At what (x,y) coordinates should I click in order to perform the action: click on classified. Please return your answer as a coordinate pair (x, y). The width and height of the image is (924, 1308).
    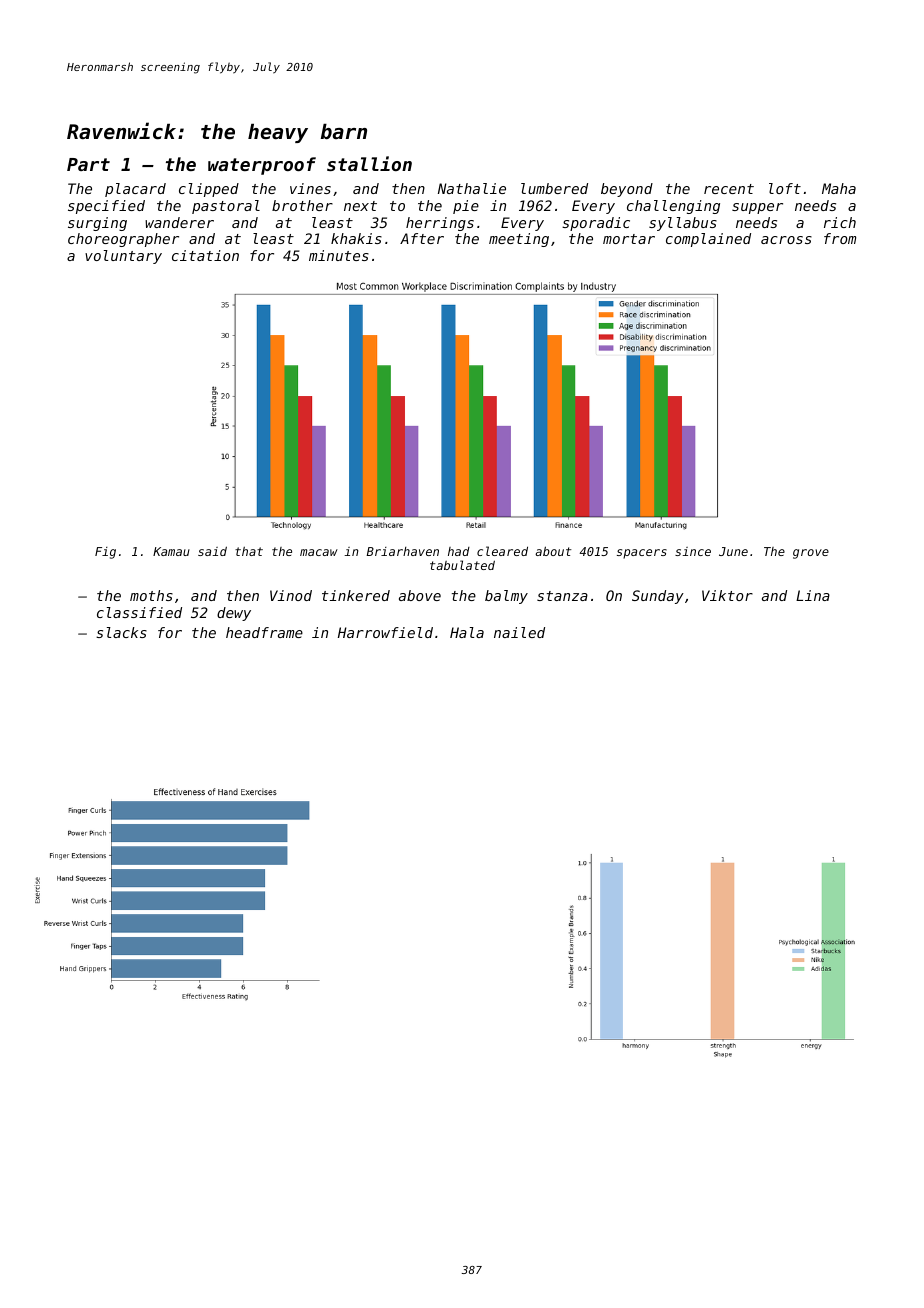
    Looking at the image, I should click on (139, 612).
